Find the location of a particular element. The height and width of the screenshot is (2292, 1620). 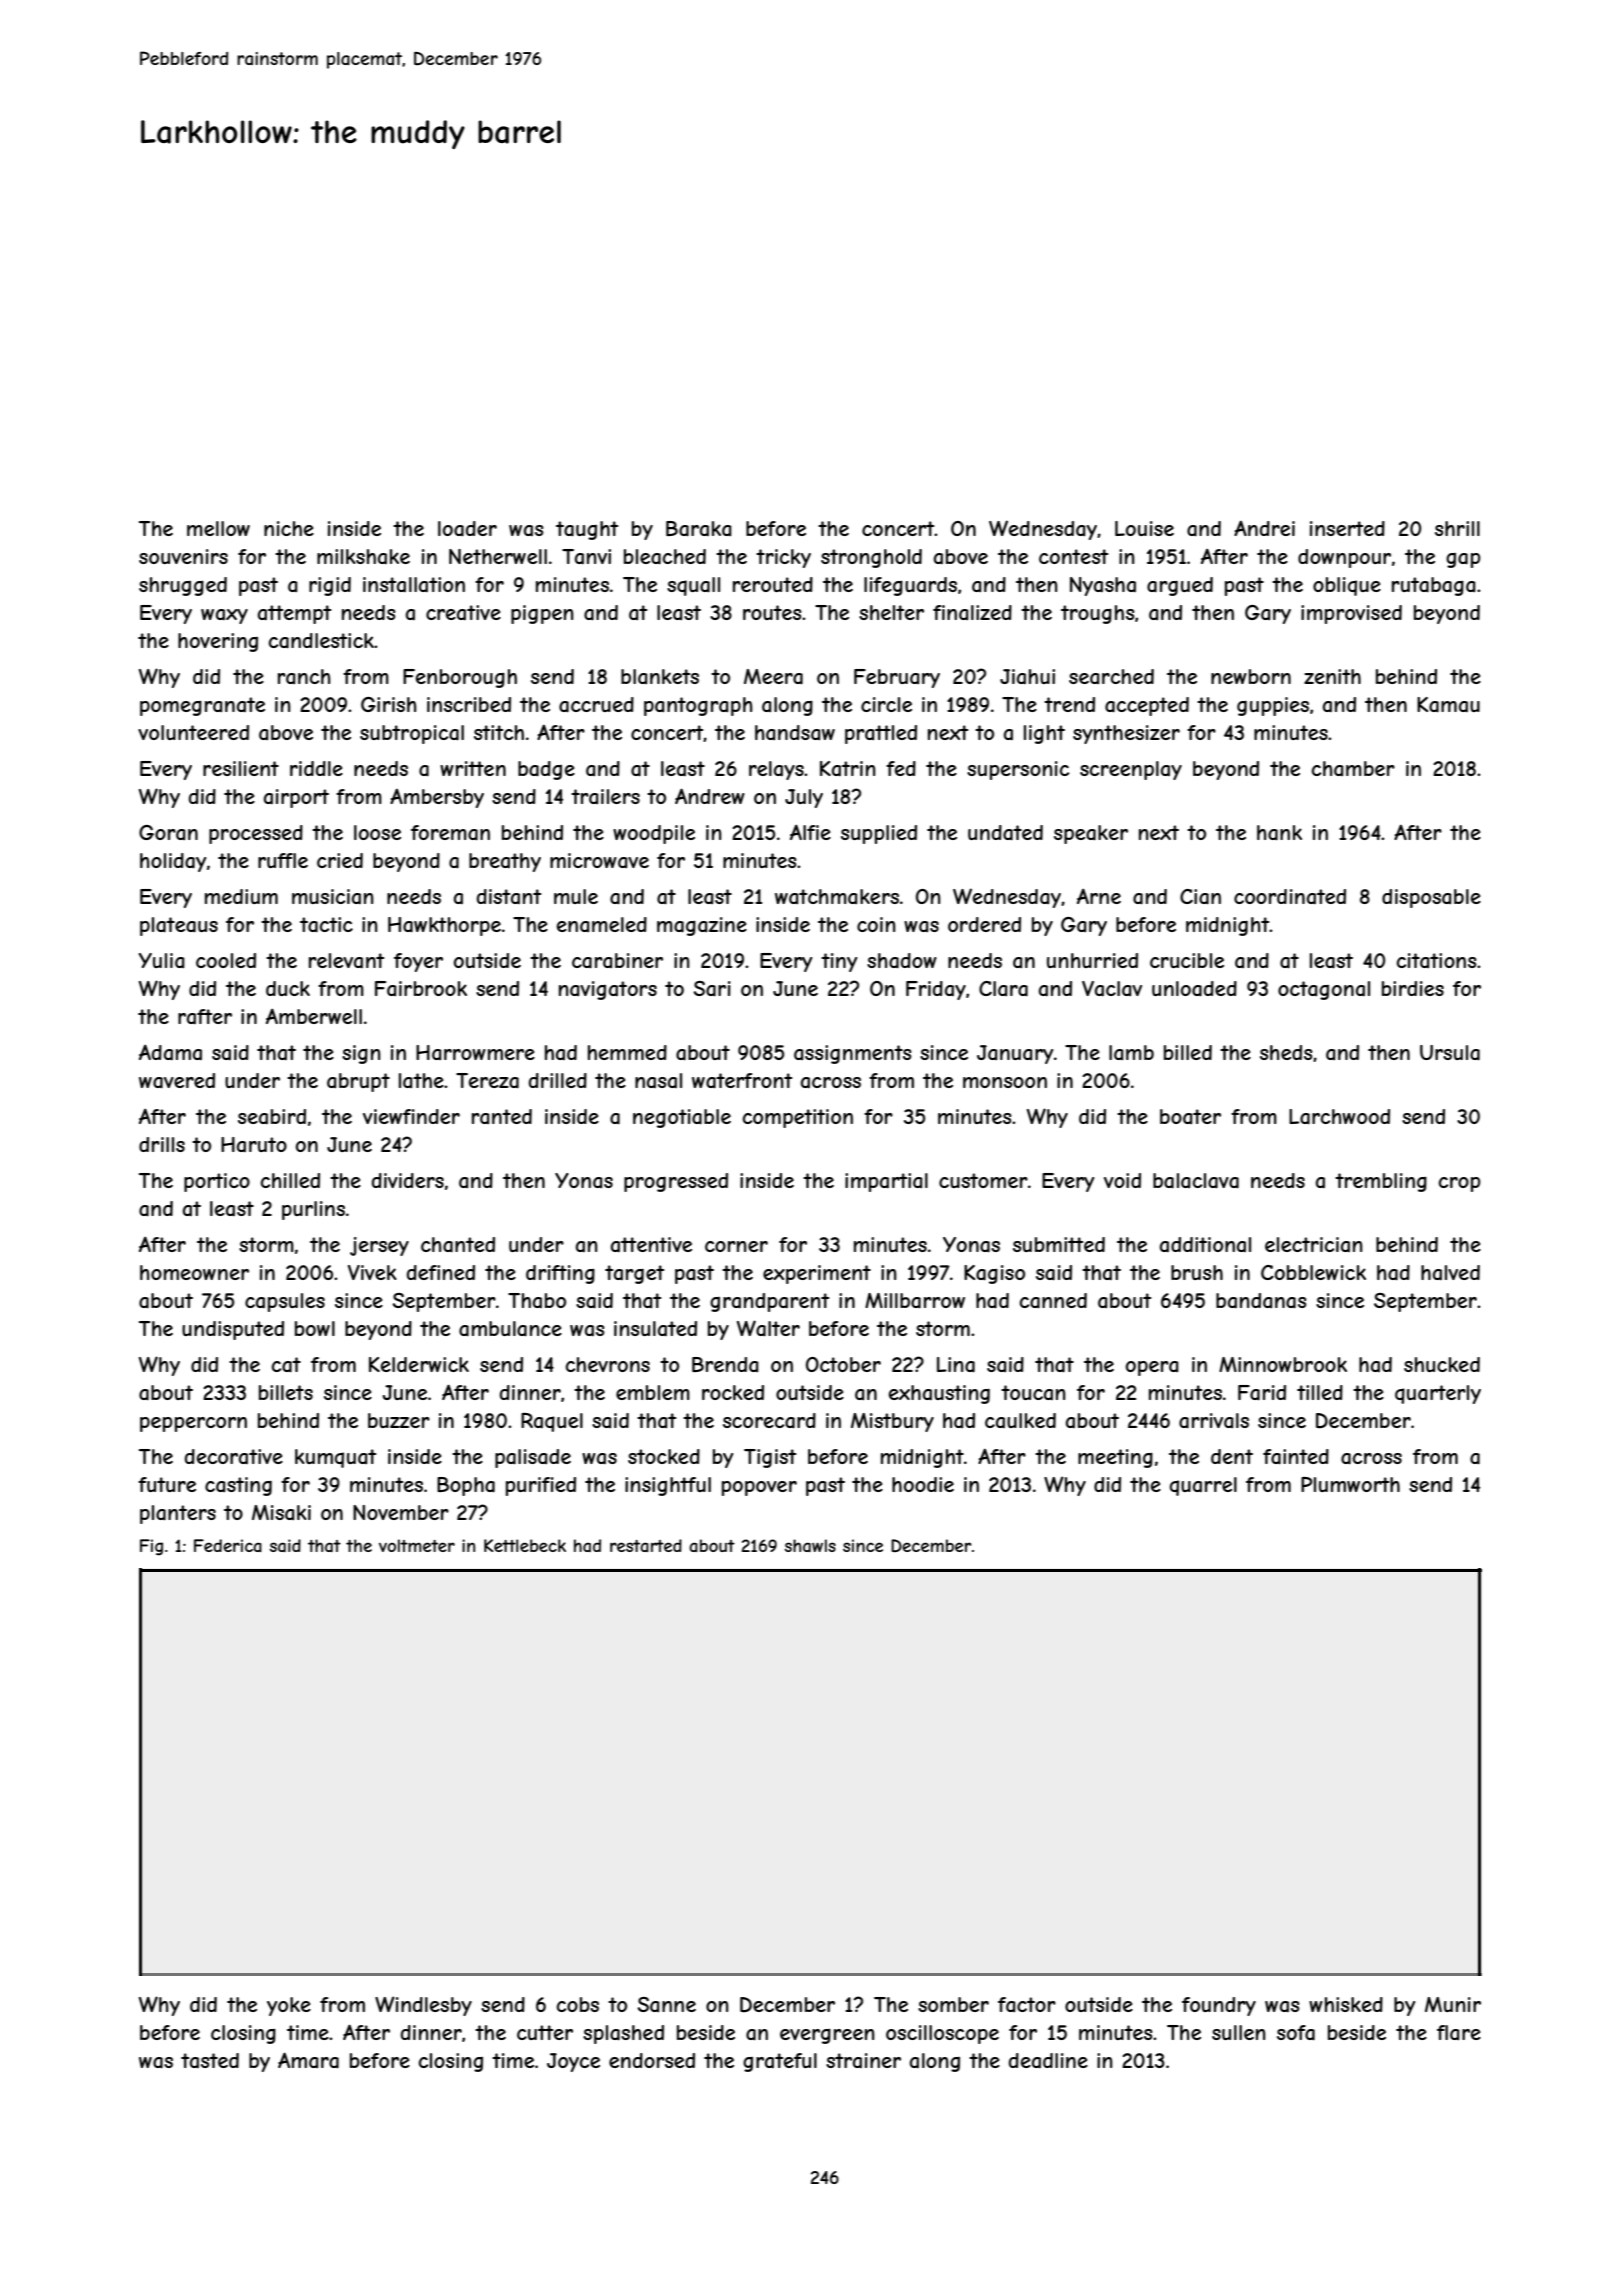

Joyce is located at coordinates (573, 2062).
